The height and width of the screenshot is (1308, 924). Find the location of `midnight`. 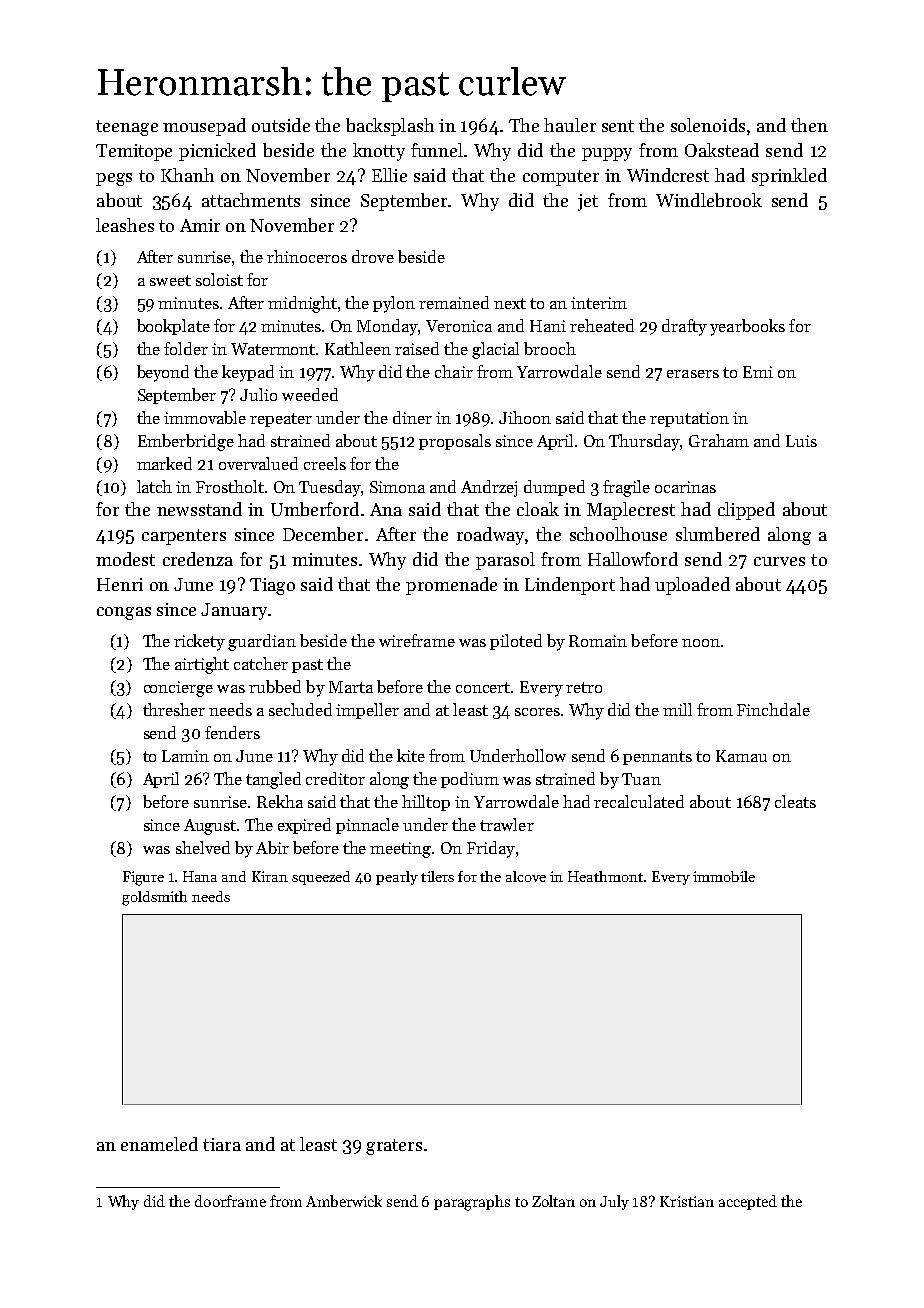

midnight is located at coordinates (302, 304).
